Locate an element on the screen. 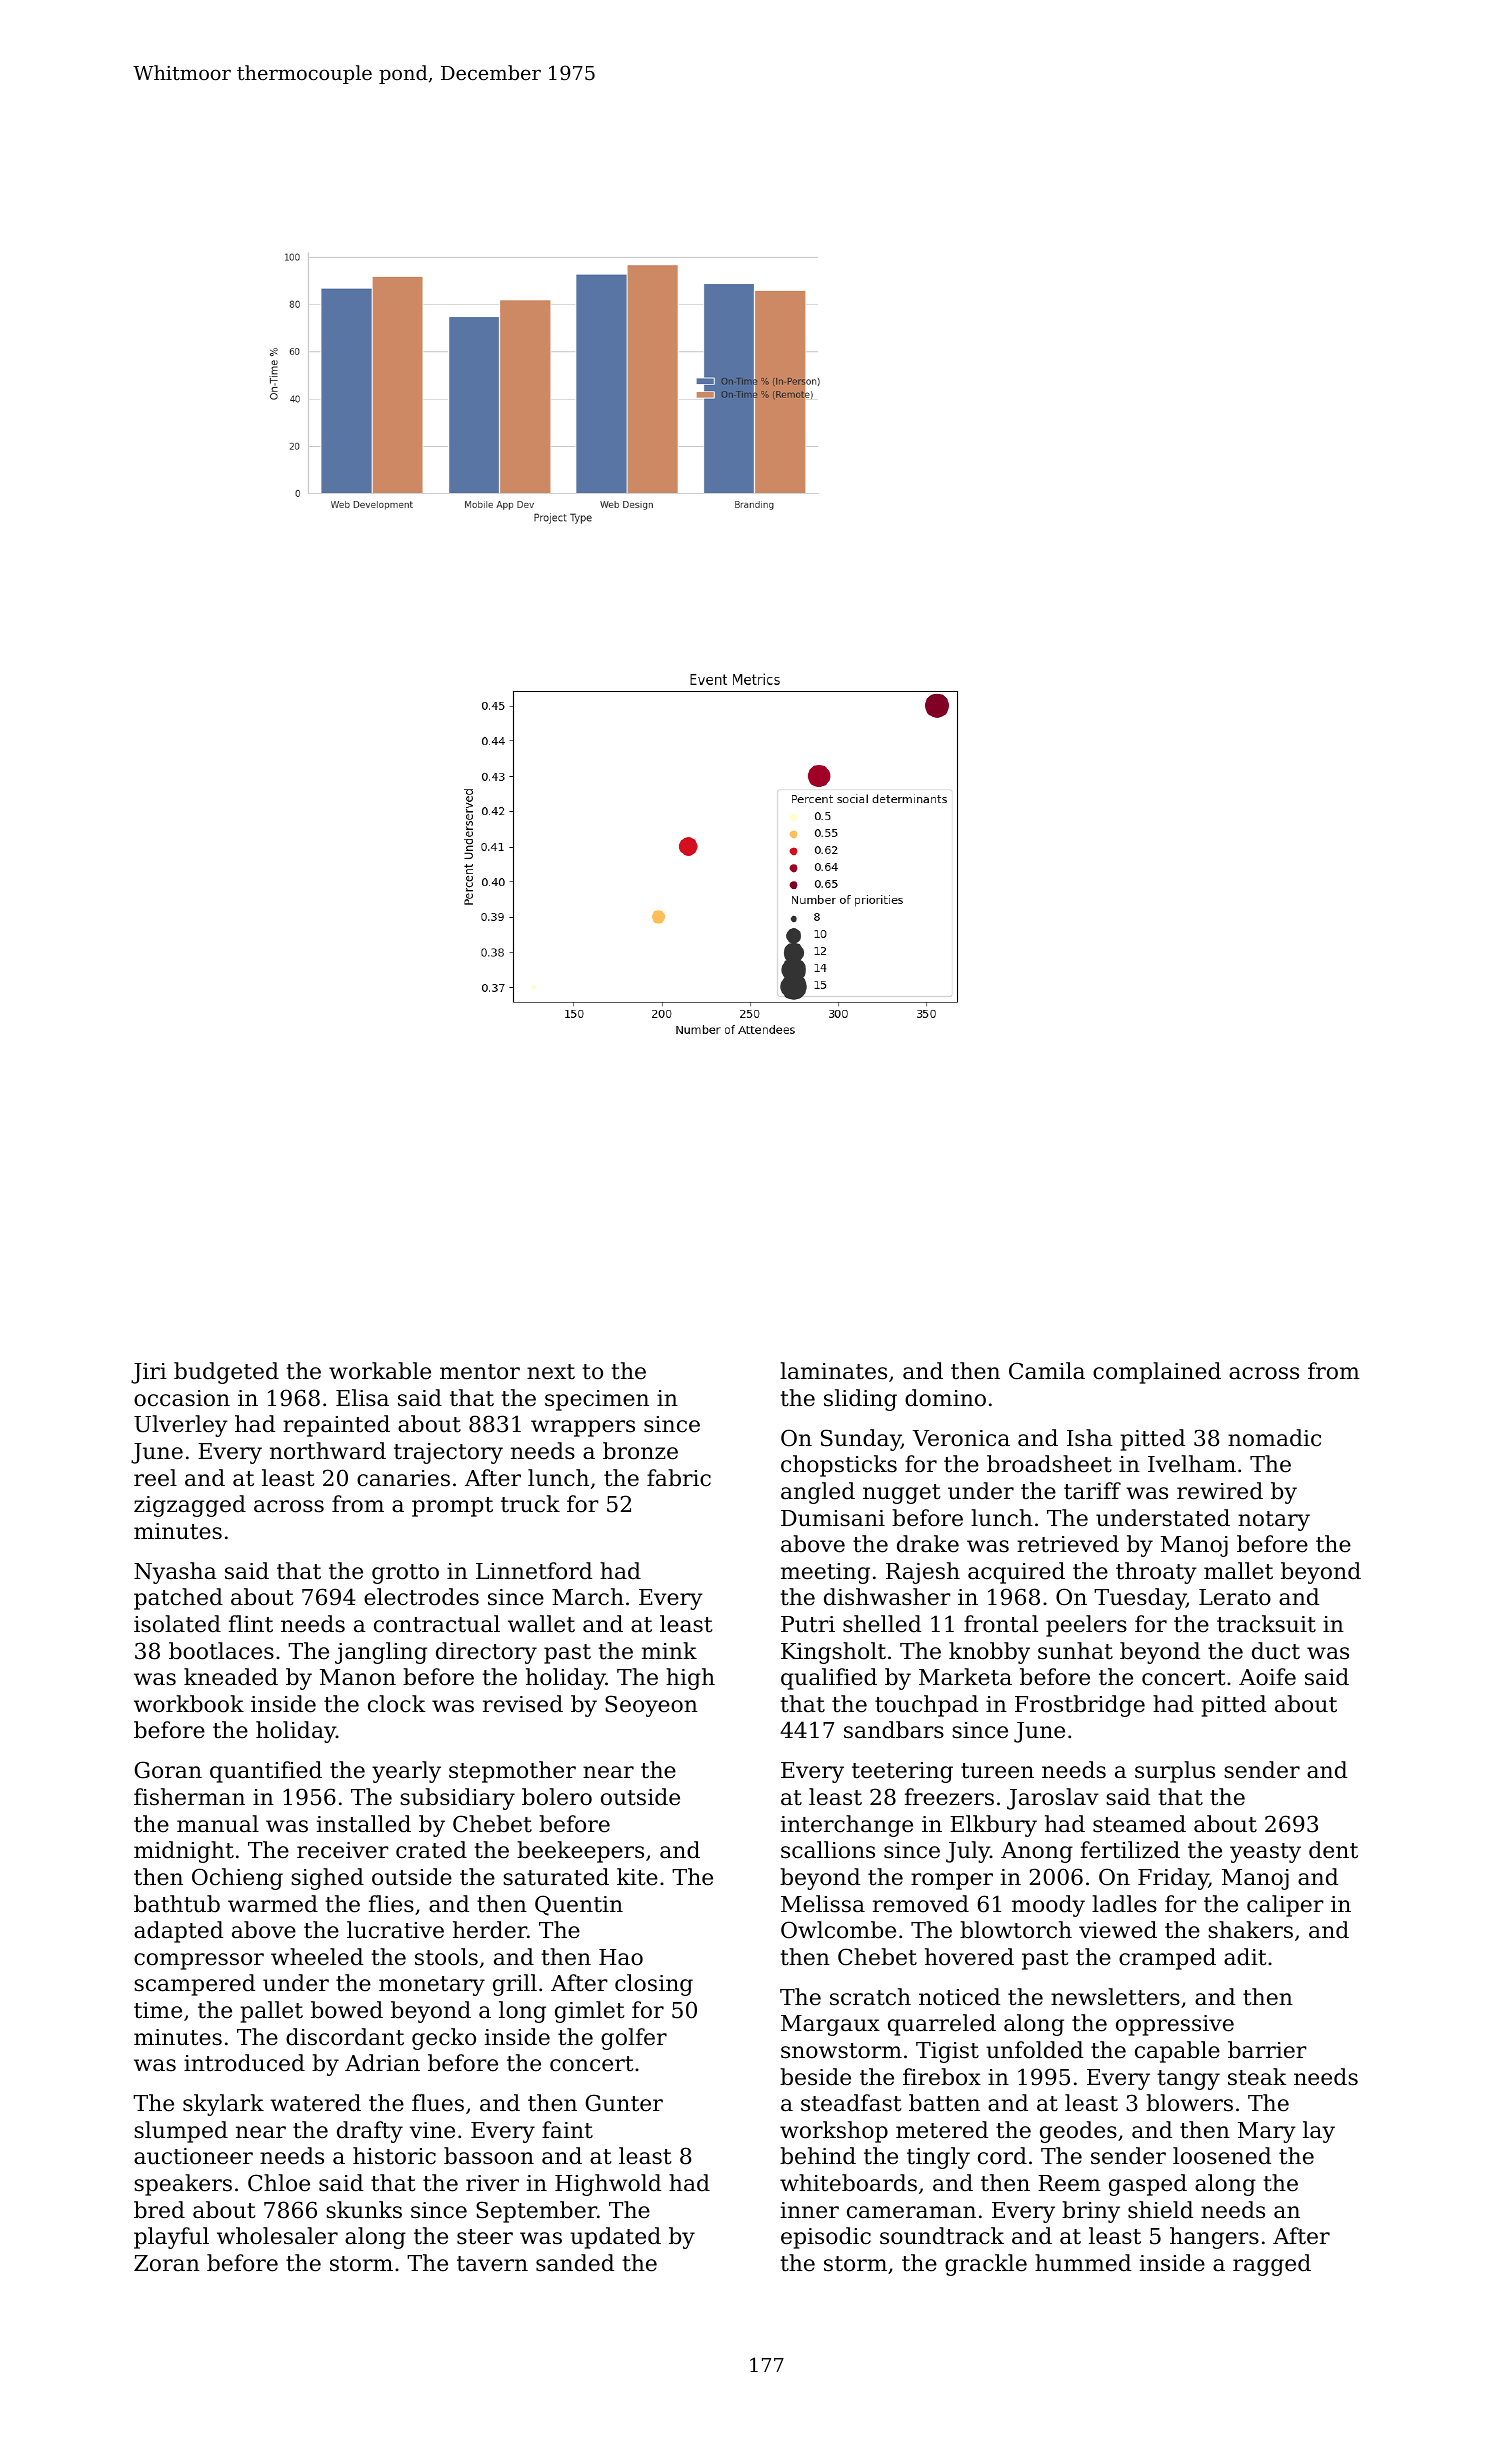 This screenshot has width=1496, height=2464. scampered is located at coordinates (194, 1985).
